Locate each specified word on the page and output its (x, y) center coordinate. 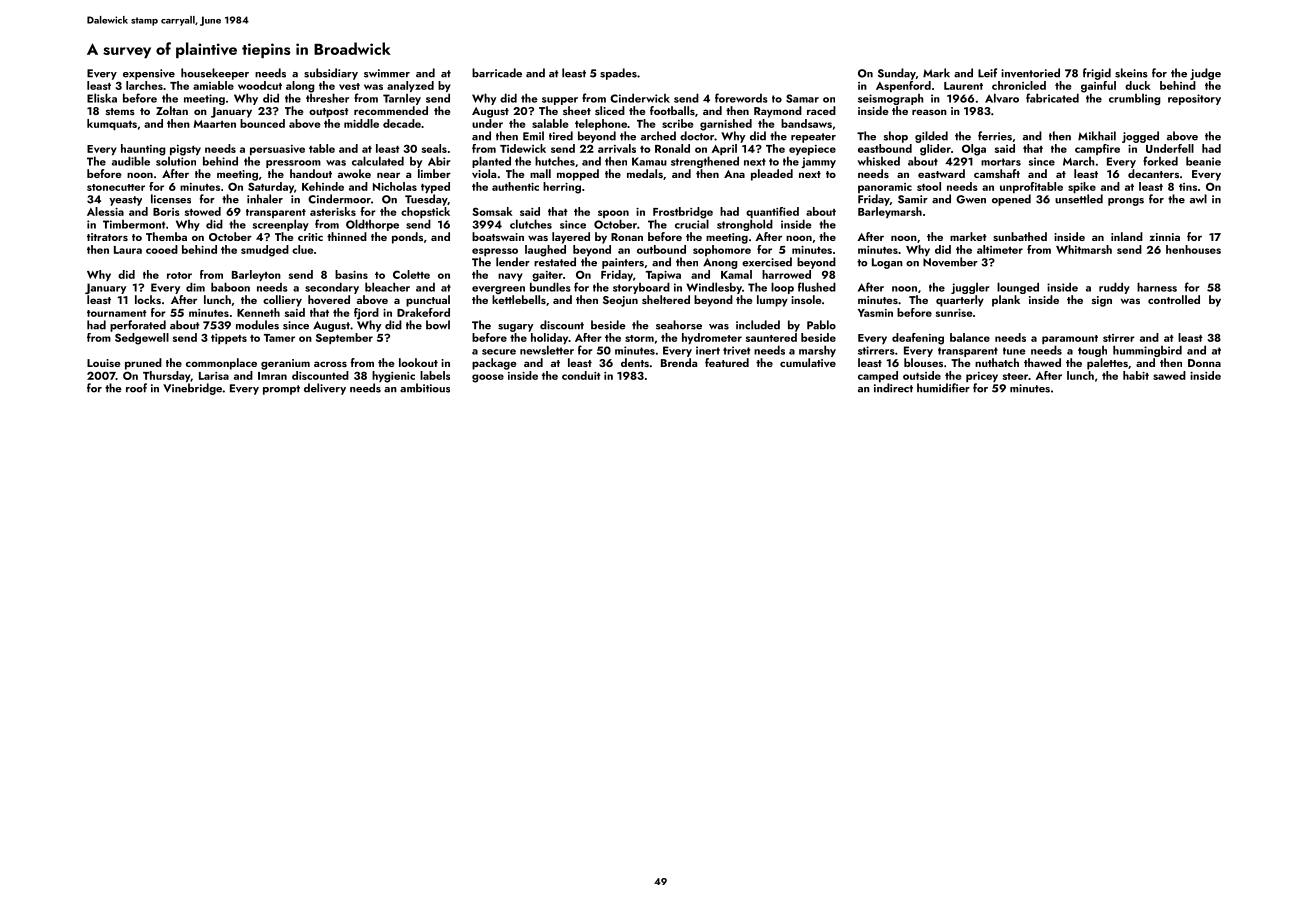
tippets (229, 339)
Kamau (649, 161)
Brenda (679, 362)
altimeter (1000, 249)
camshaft (997, 173)
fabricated (1052, 98)
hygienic (393, 377)
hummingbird (1147, 351)
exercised (767, 262)
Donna (1204, 363)
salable (550, 123)
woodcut (260, 85)
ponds (407, 238)
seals (434, 148)
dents (635, 362)
